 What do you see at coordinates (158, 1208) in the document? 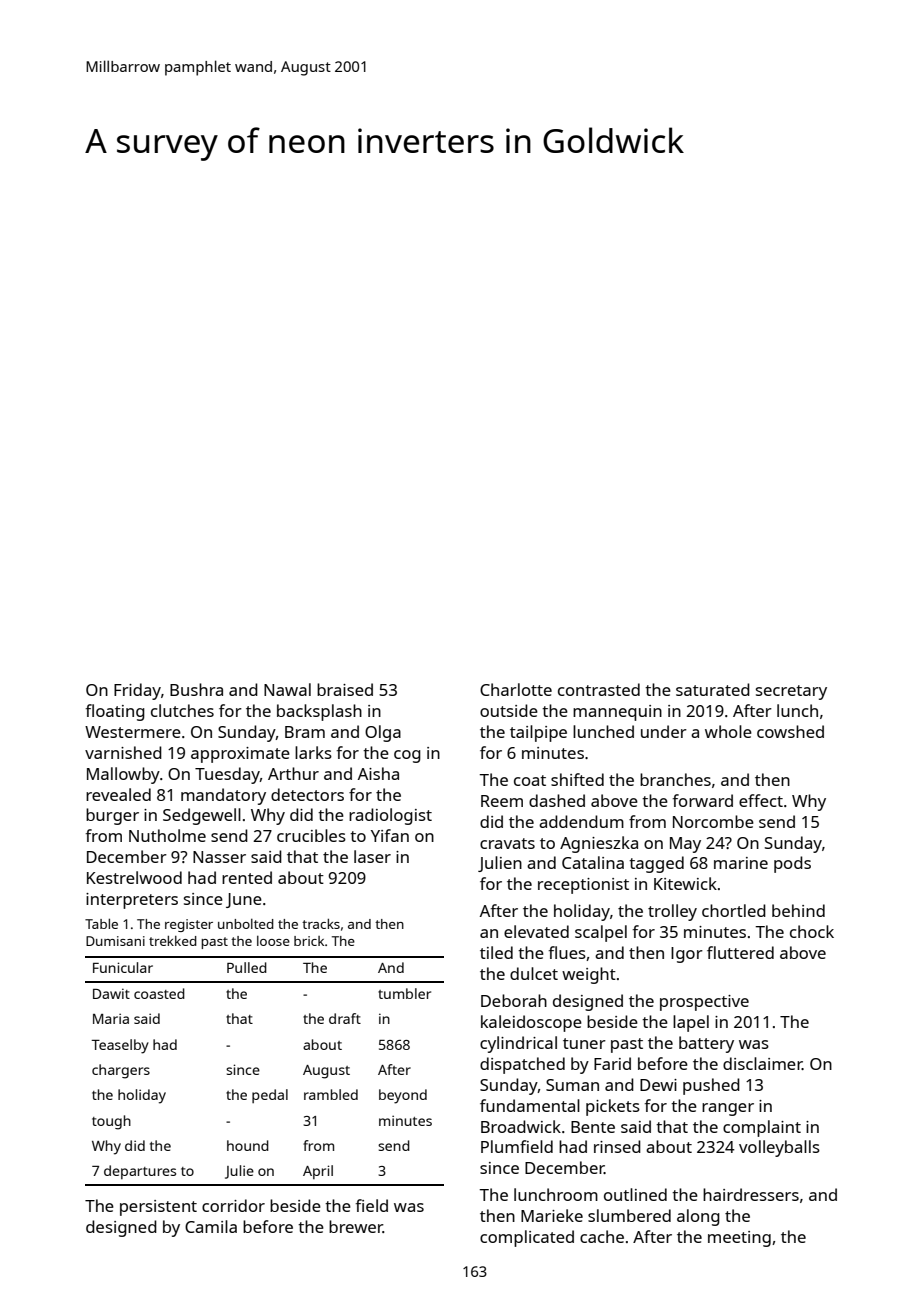
I see `persistent` at bounding box center [158, 1208].
